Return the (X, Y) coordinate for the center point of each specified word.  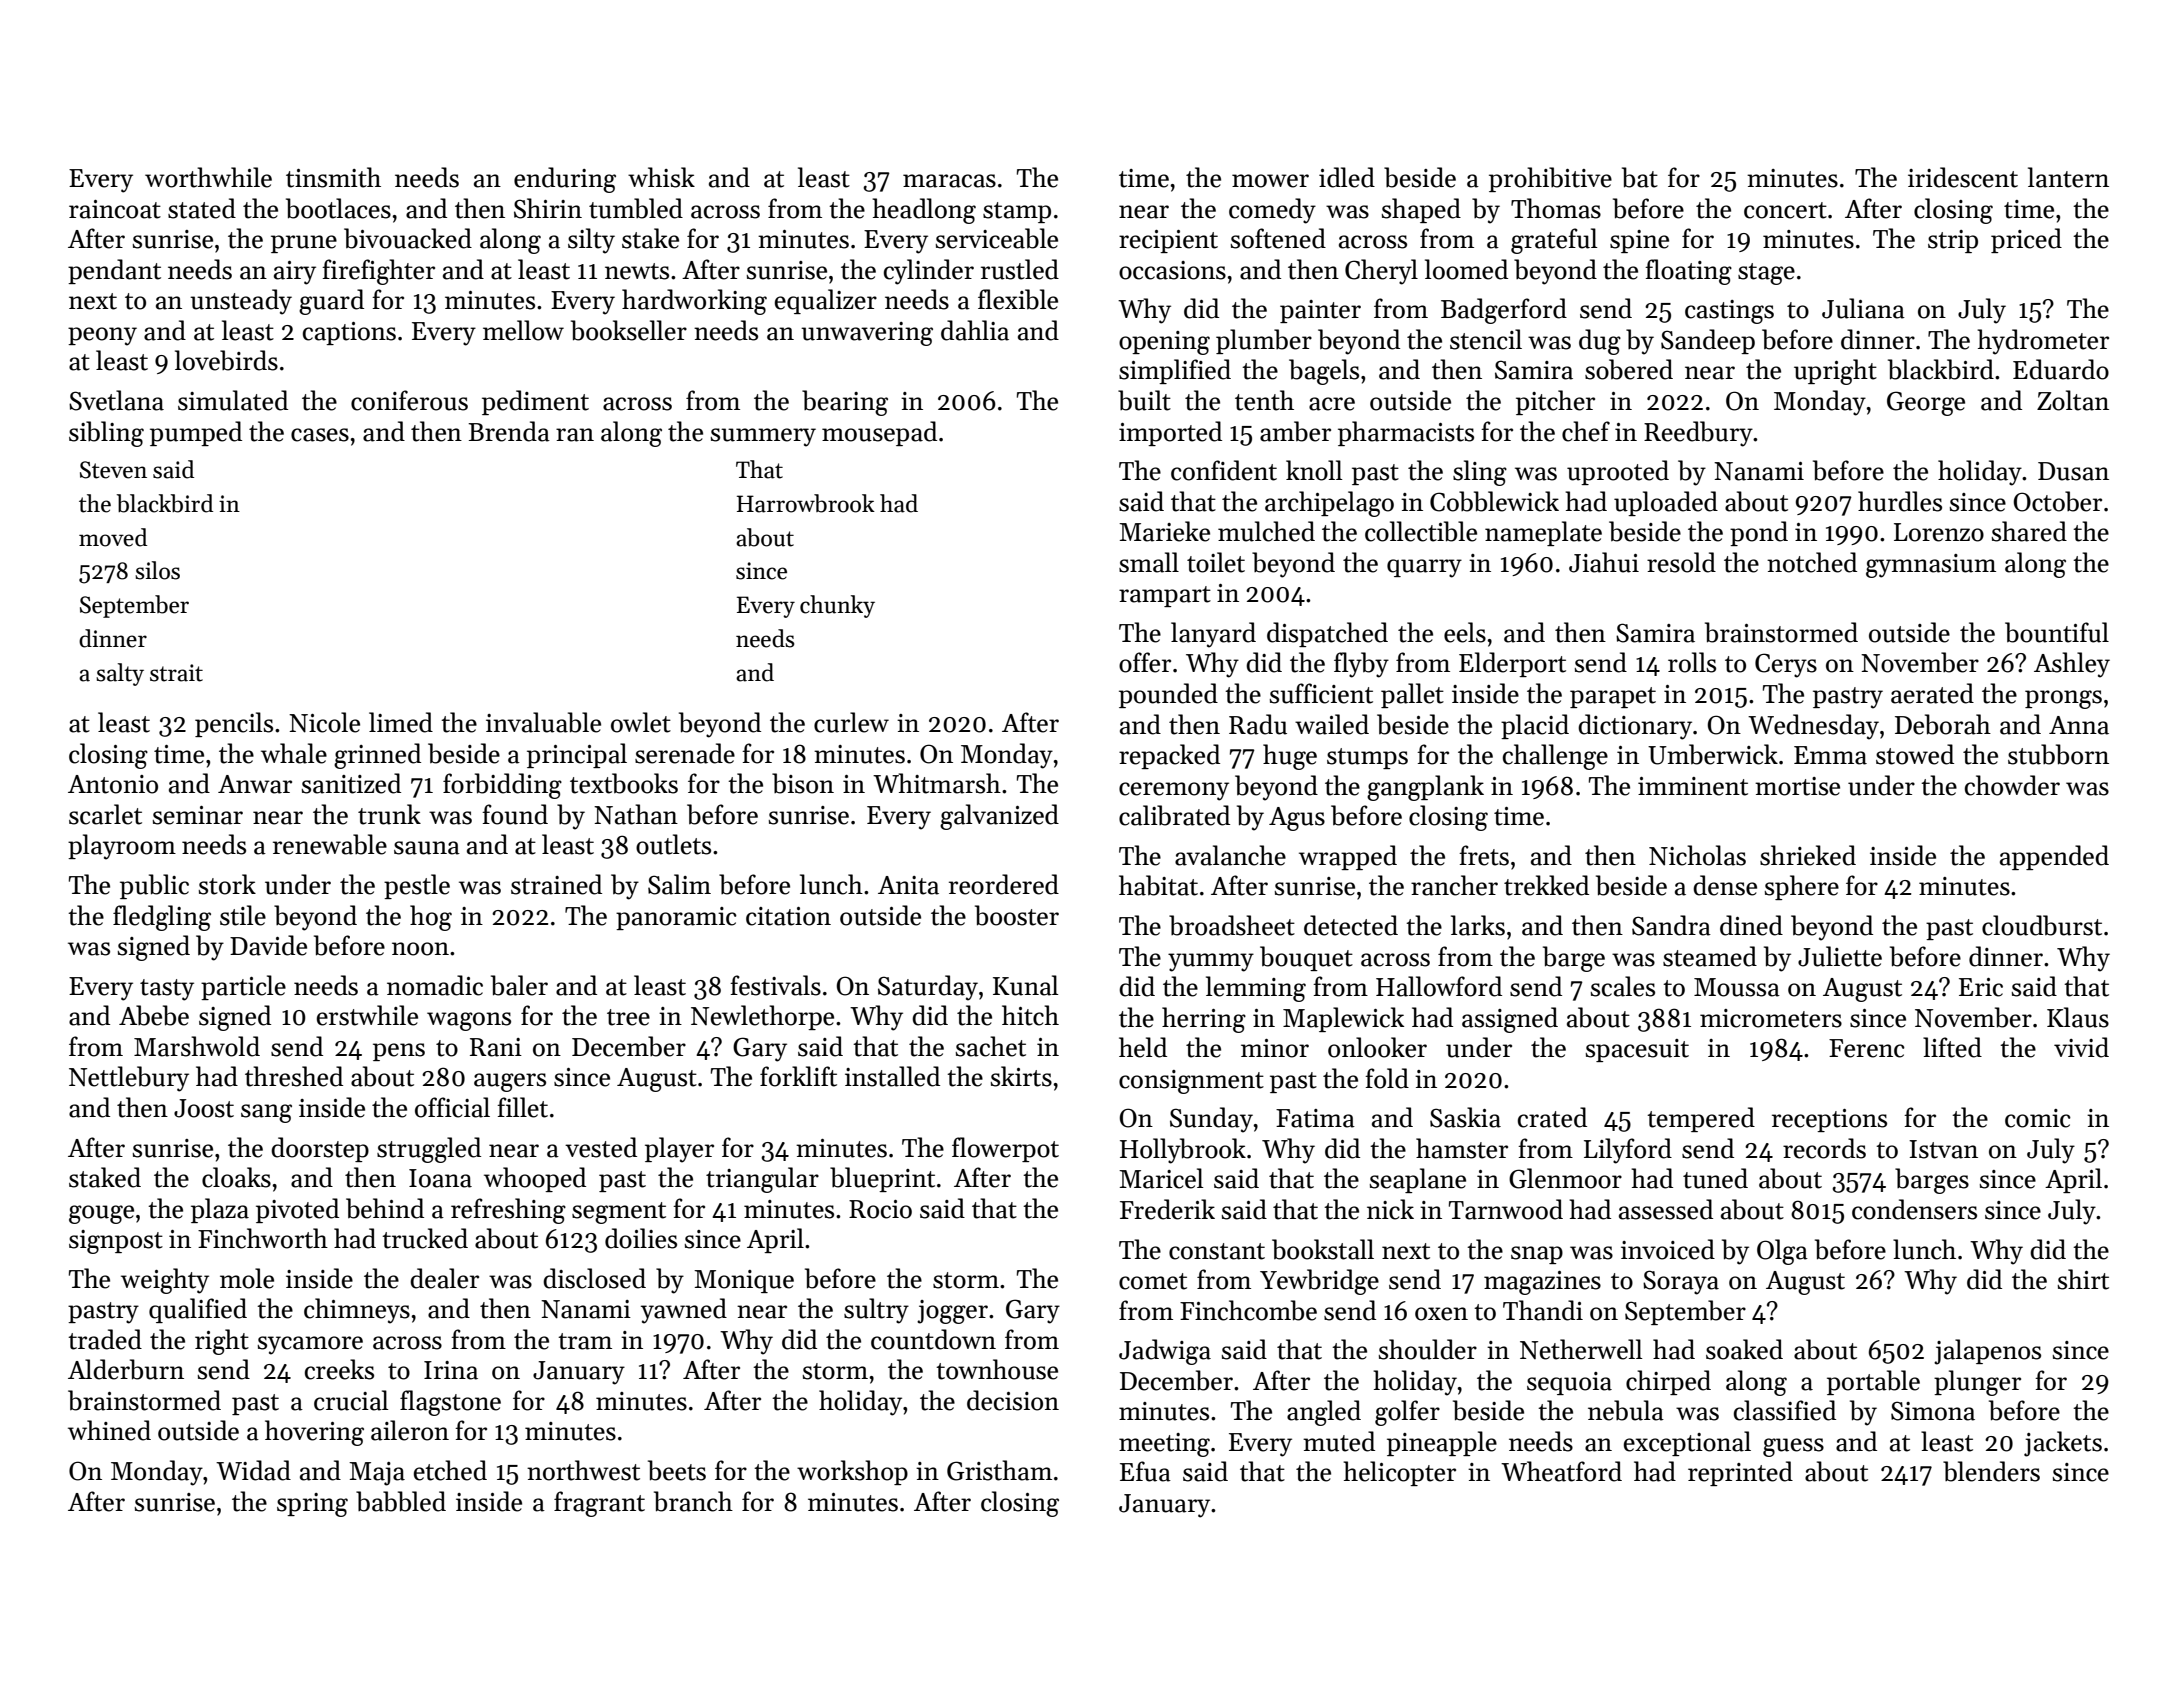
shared (2029, 531)
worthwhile (208, 177)
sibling (106, 434)
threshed (294, 1076)
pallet (1412, 695)
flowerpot (1005, 1149)
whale (294, 753)
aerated (1932, 693)
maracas (949, 181)
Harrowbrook (806, 503)
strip (1953, 241)
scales (1623, 986)
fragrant (599, 1504)
